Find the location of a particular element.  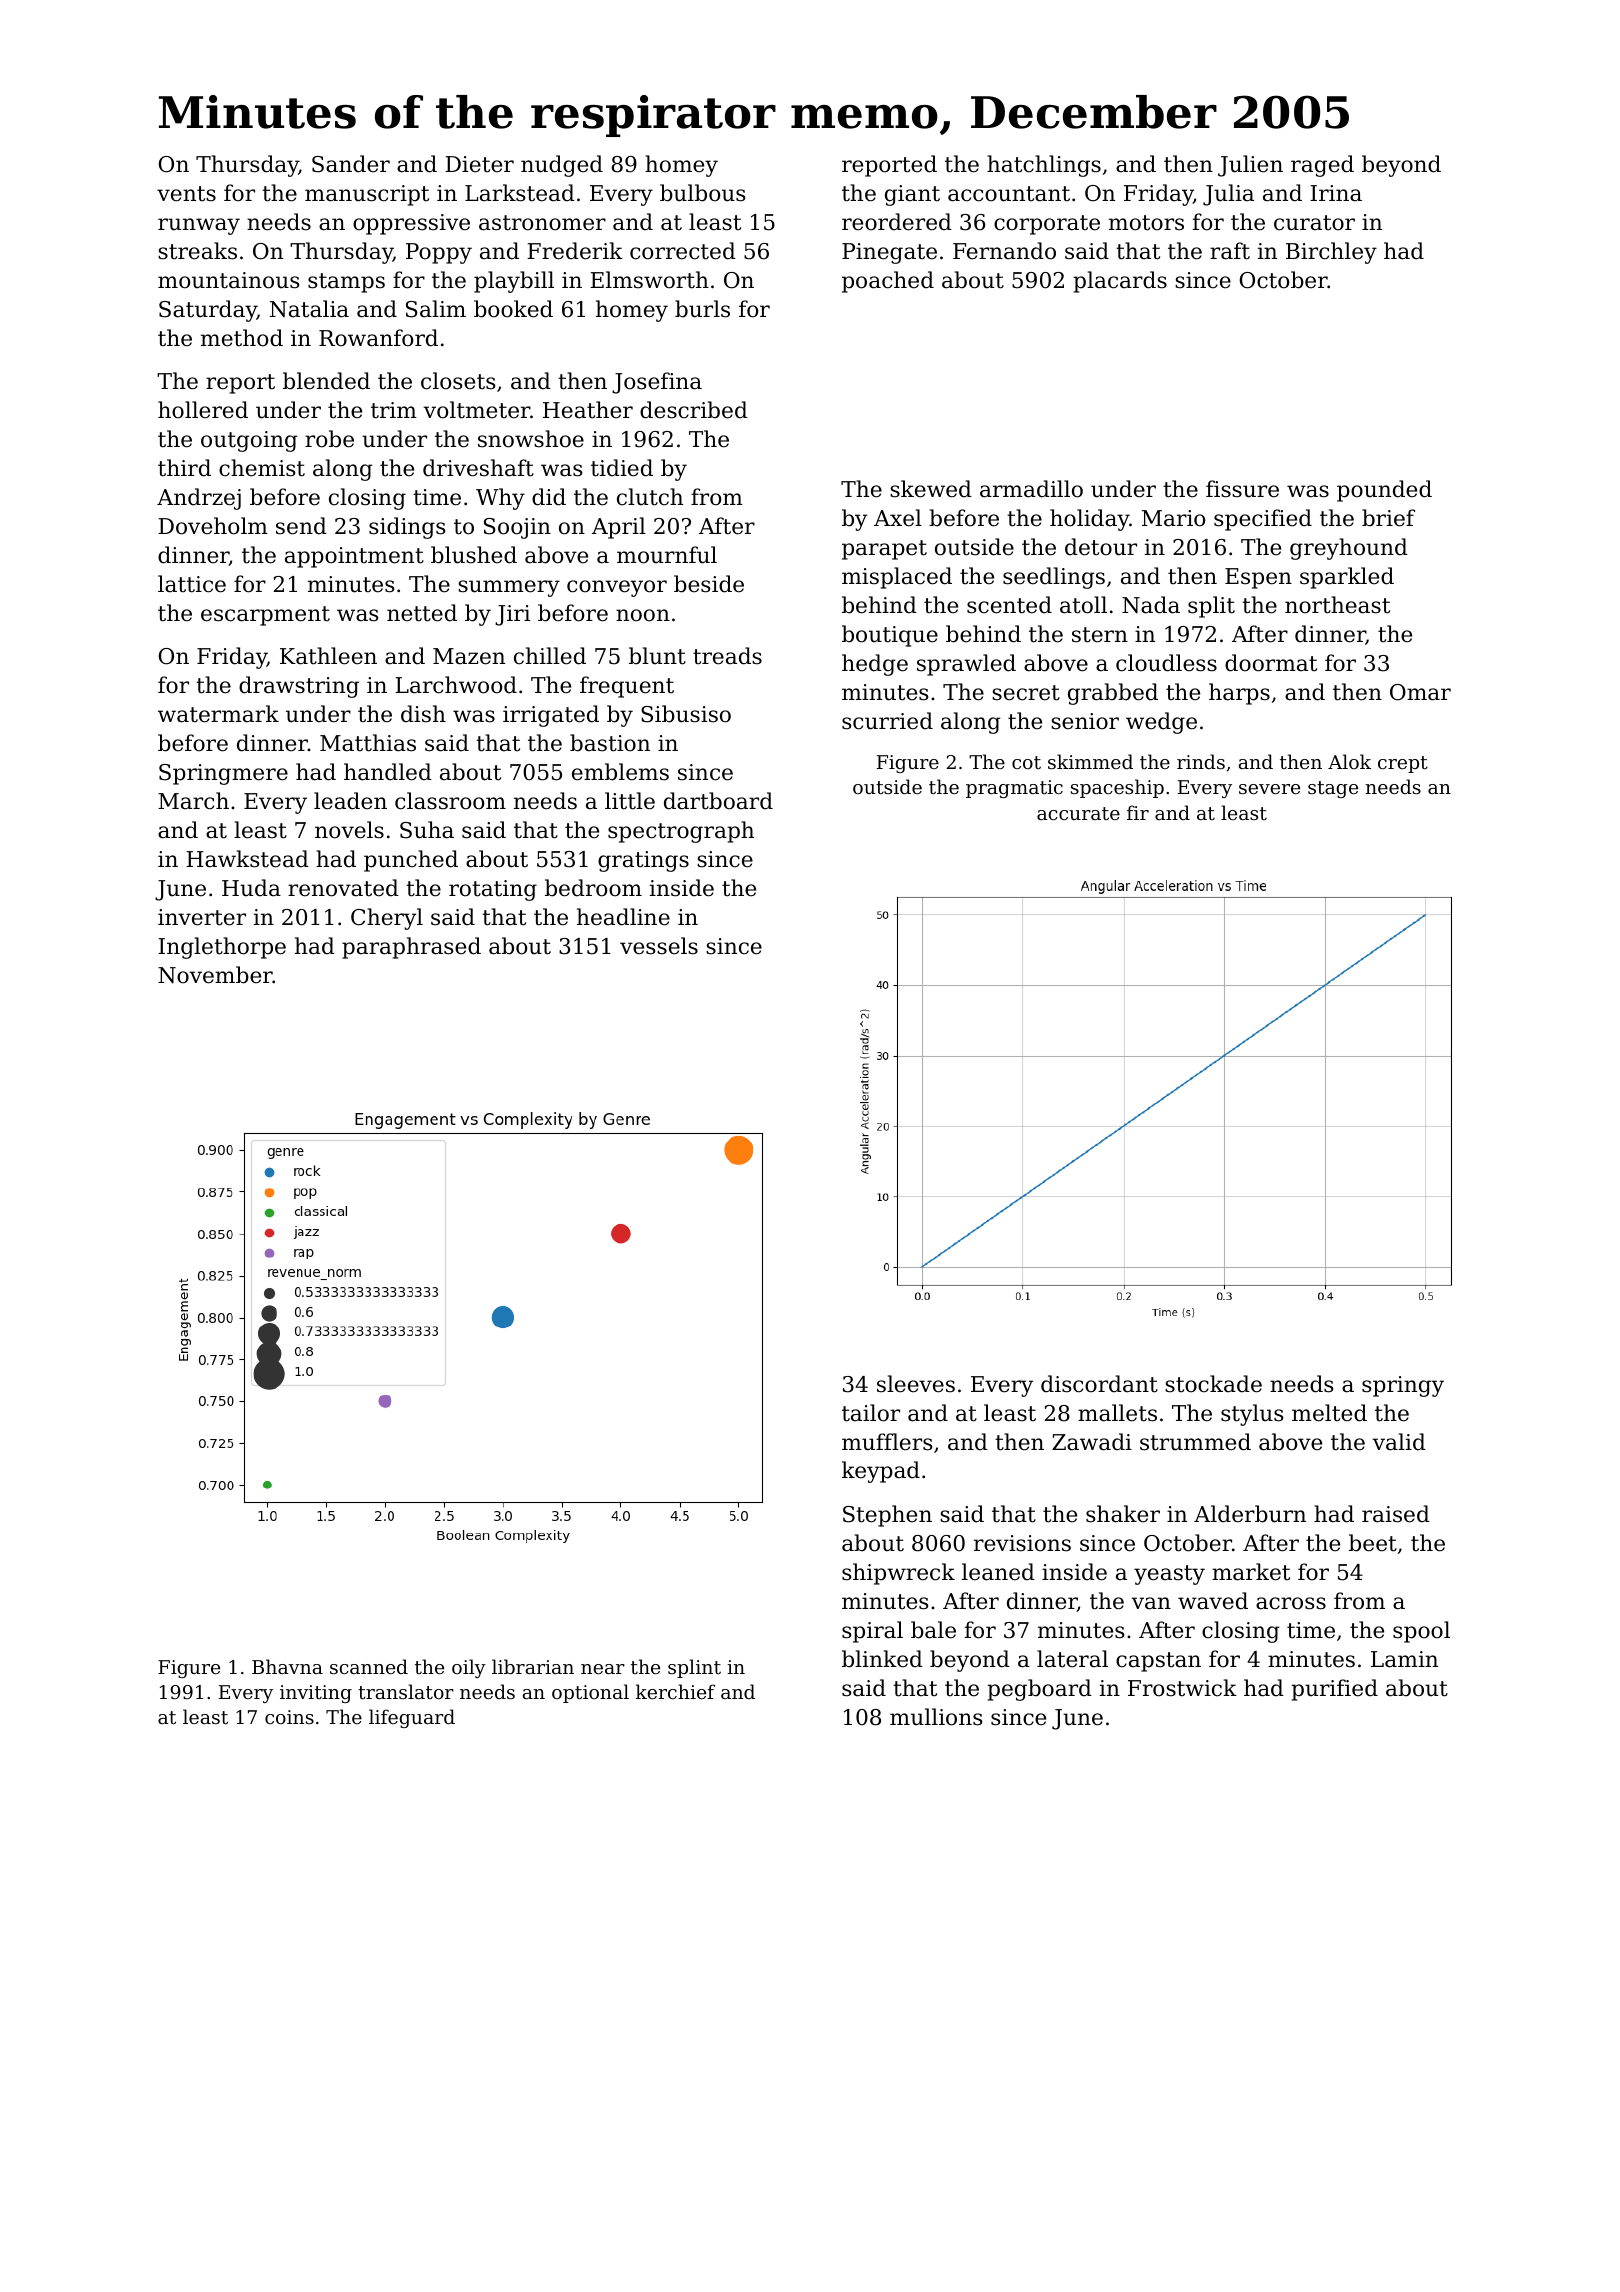

described is located at coordinates (694, 410).
